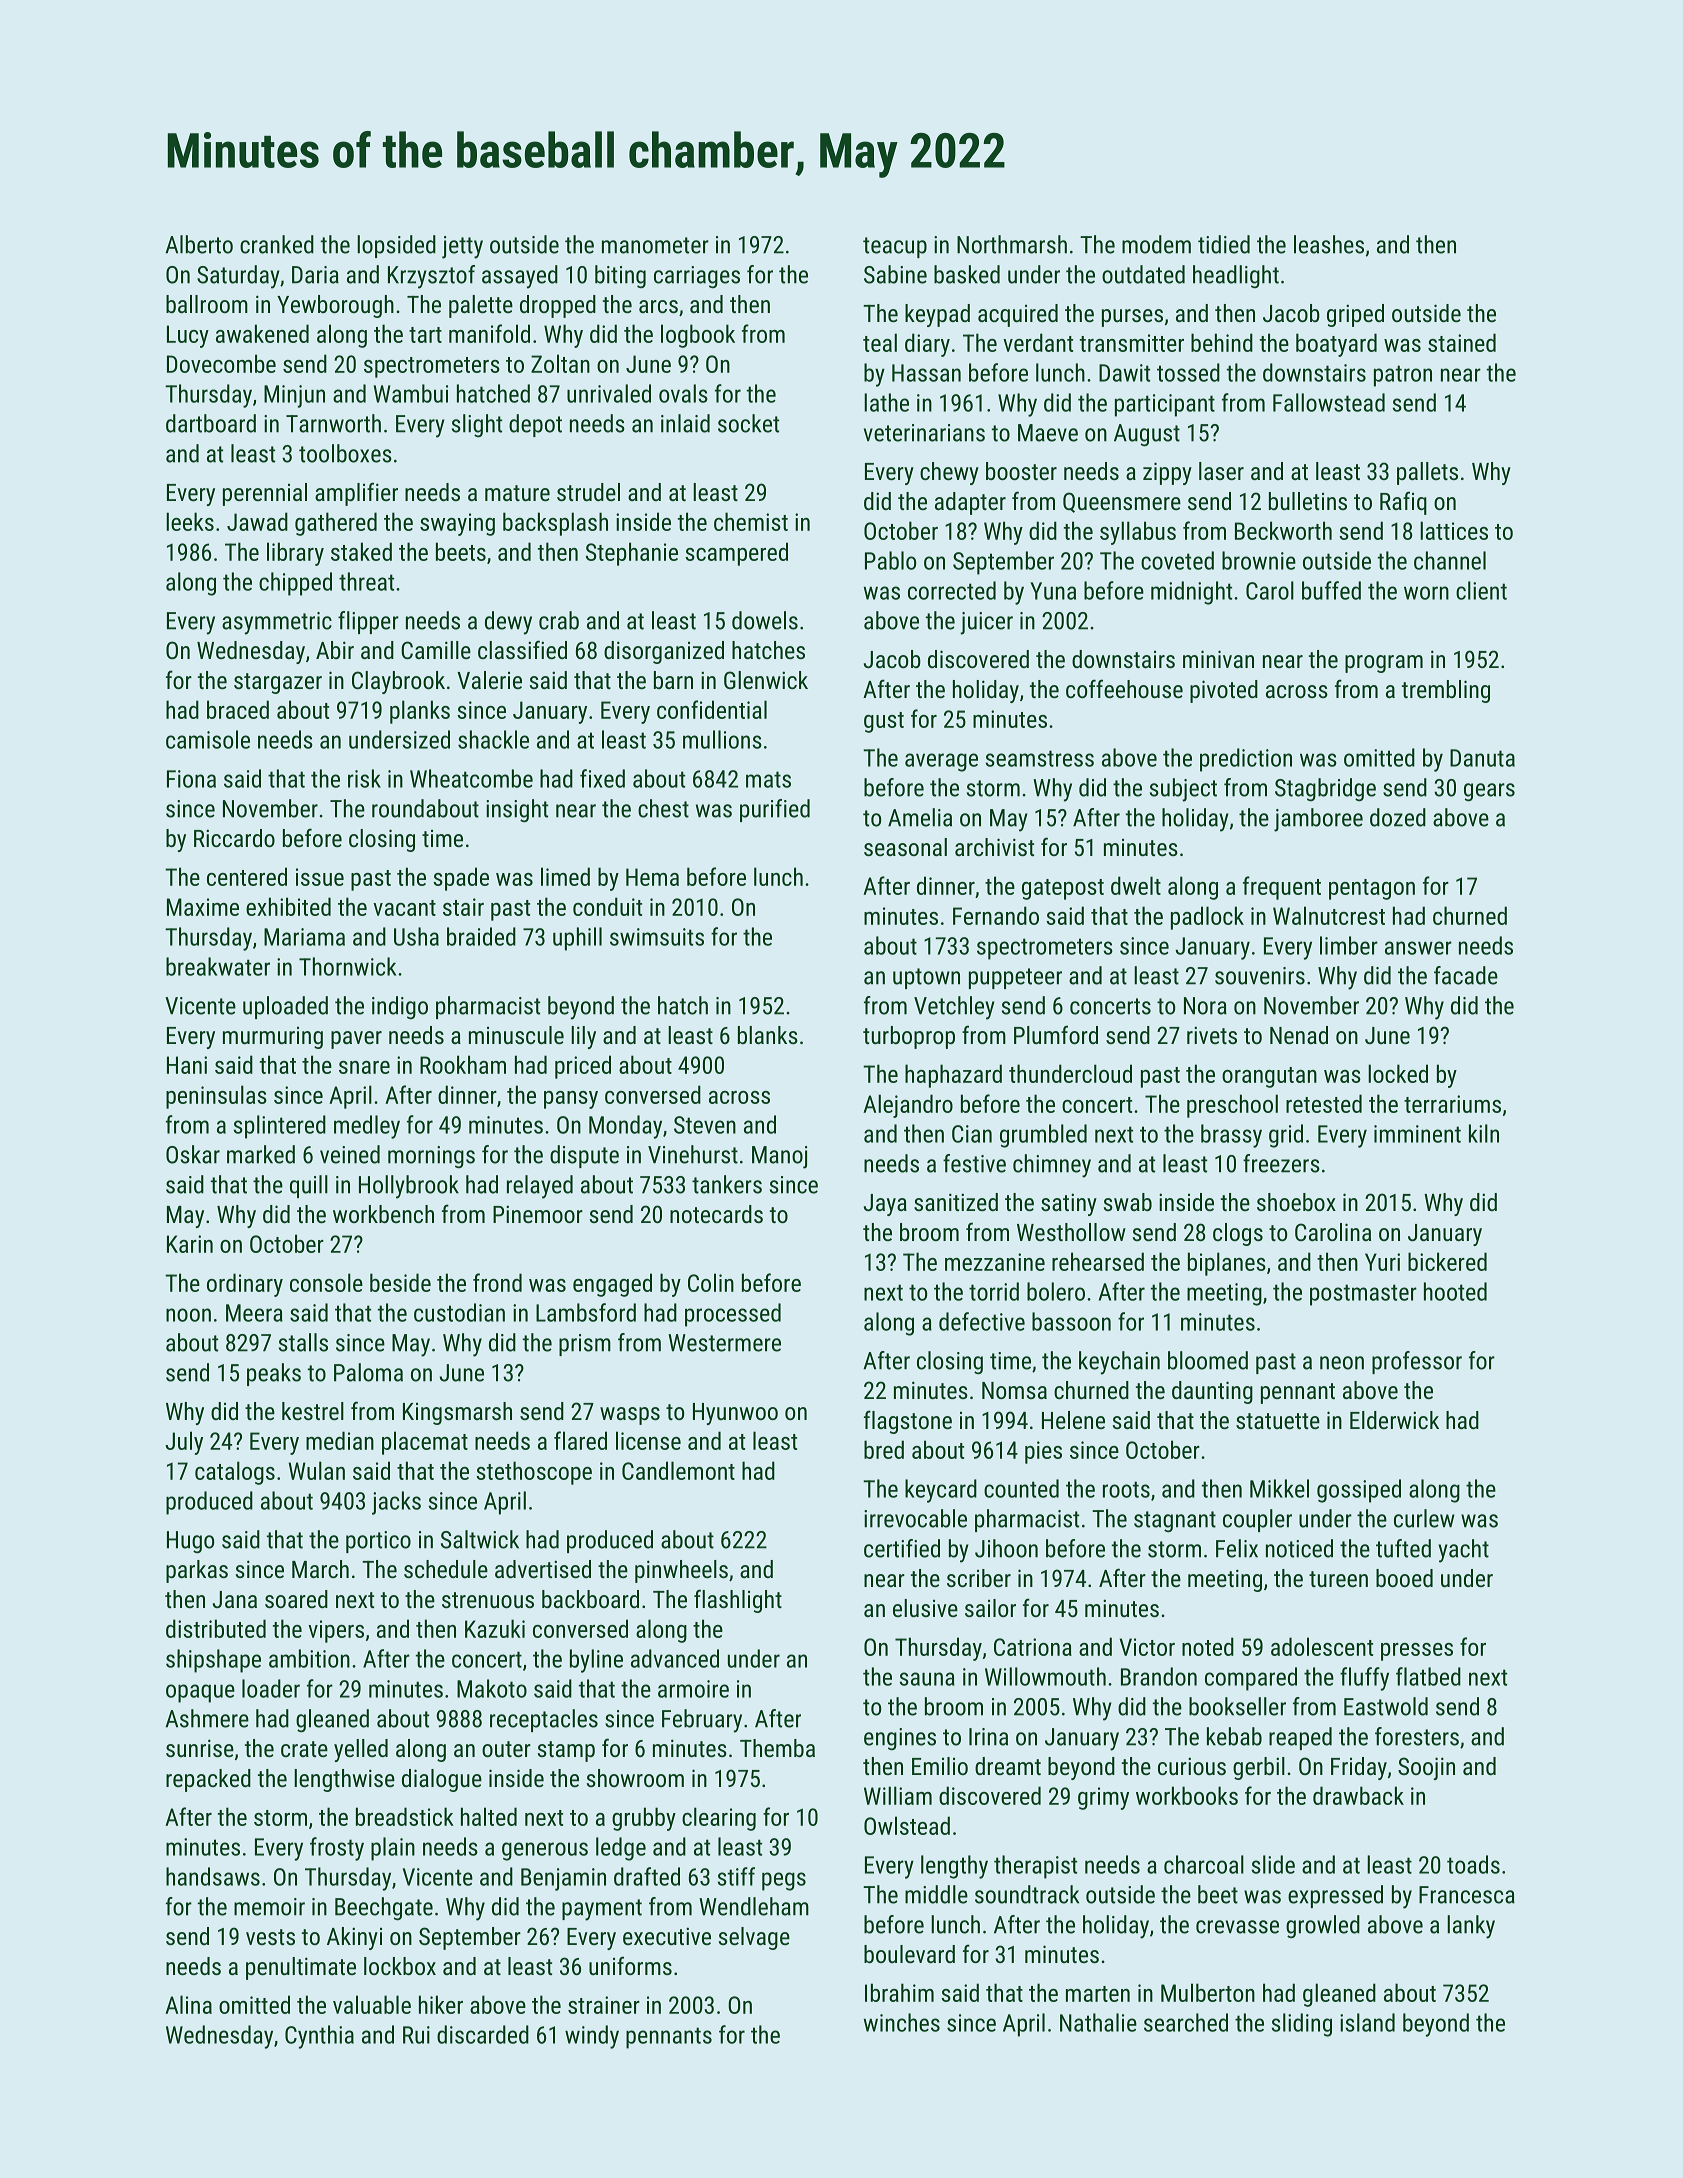 The height and width of the image is (2178, 1683). I want to click on discarded, so click(483, 2034).
